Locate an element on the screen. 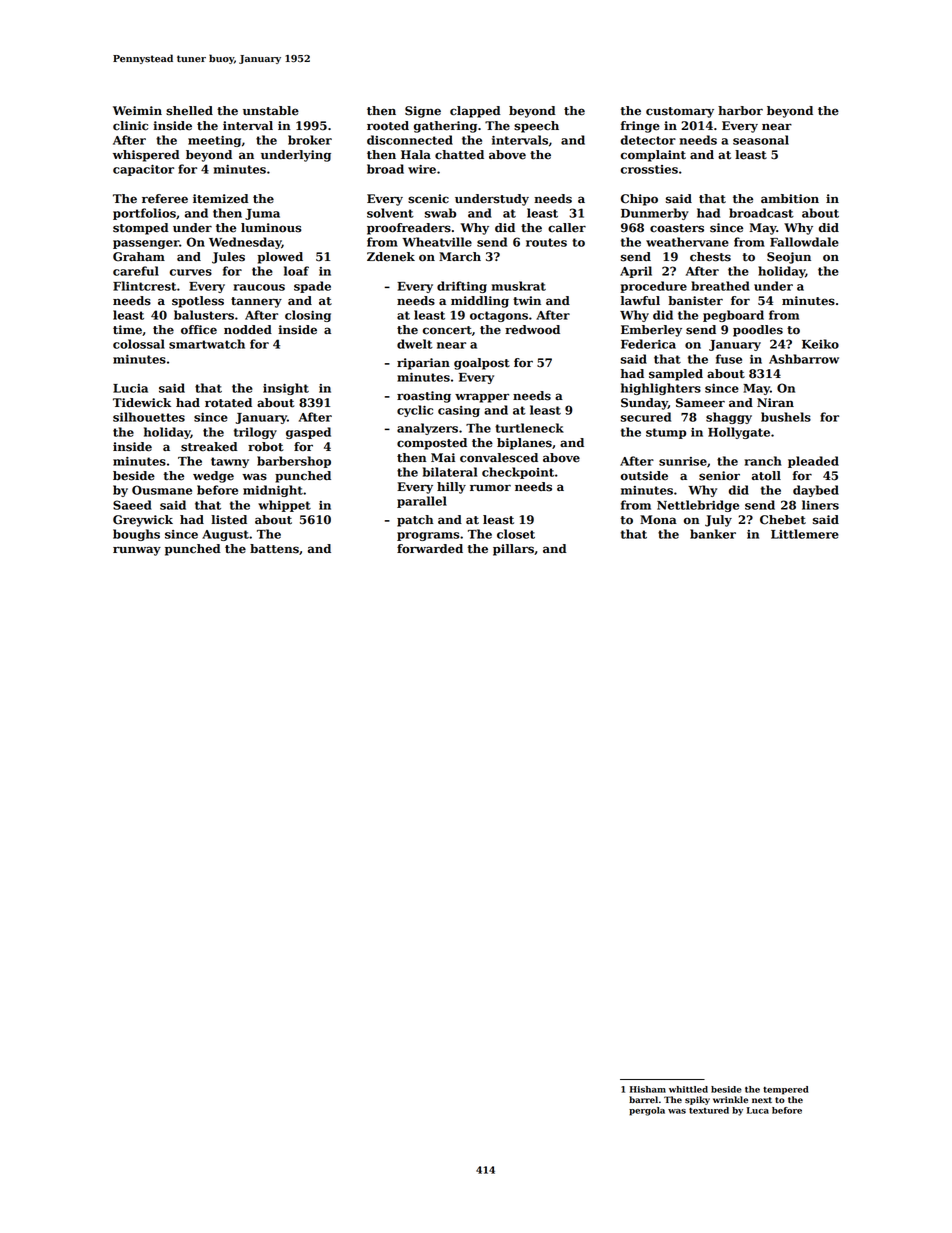  ambition is located at coordinates (790, 199).
